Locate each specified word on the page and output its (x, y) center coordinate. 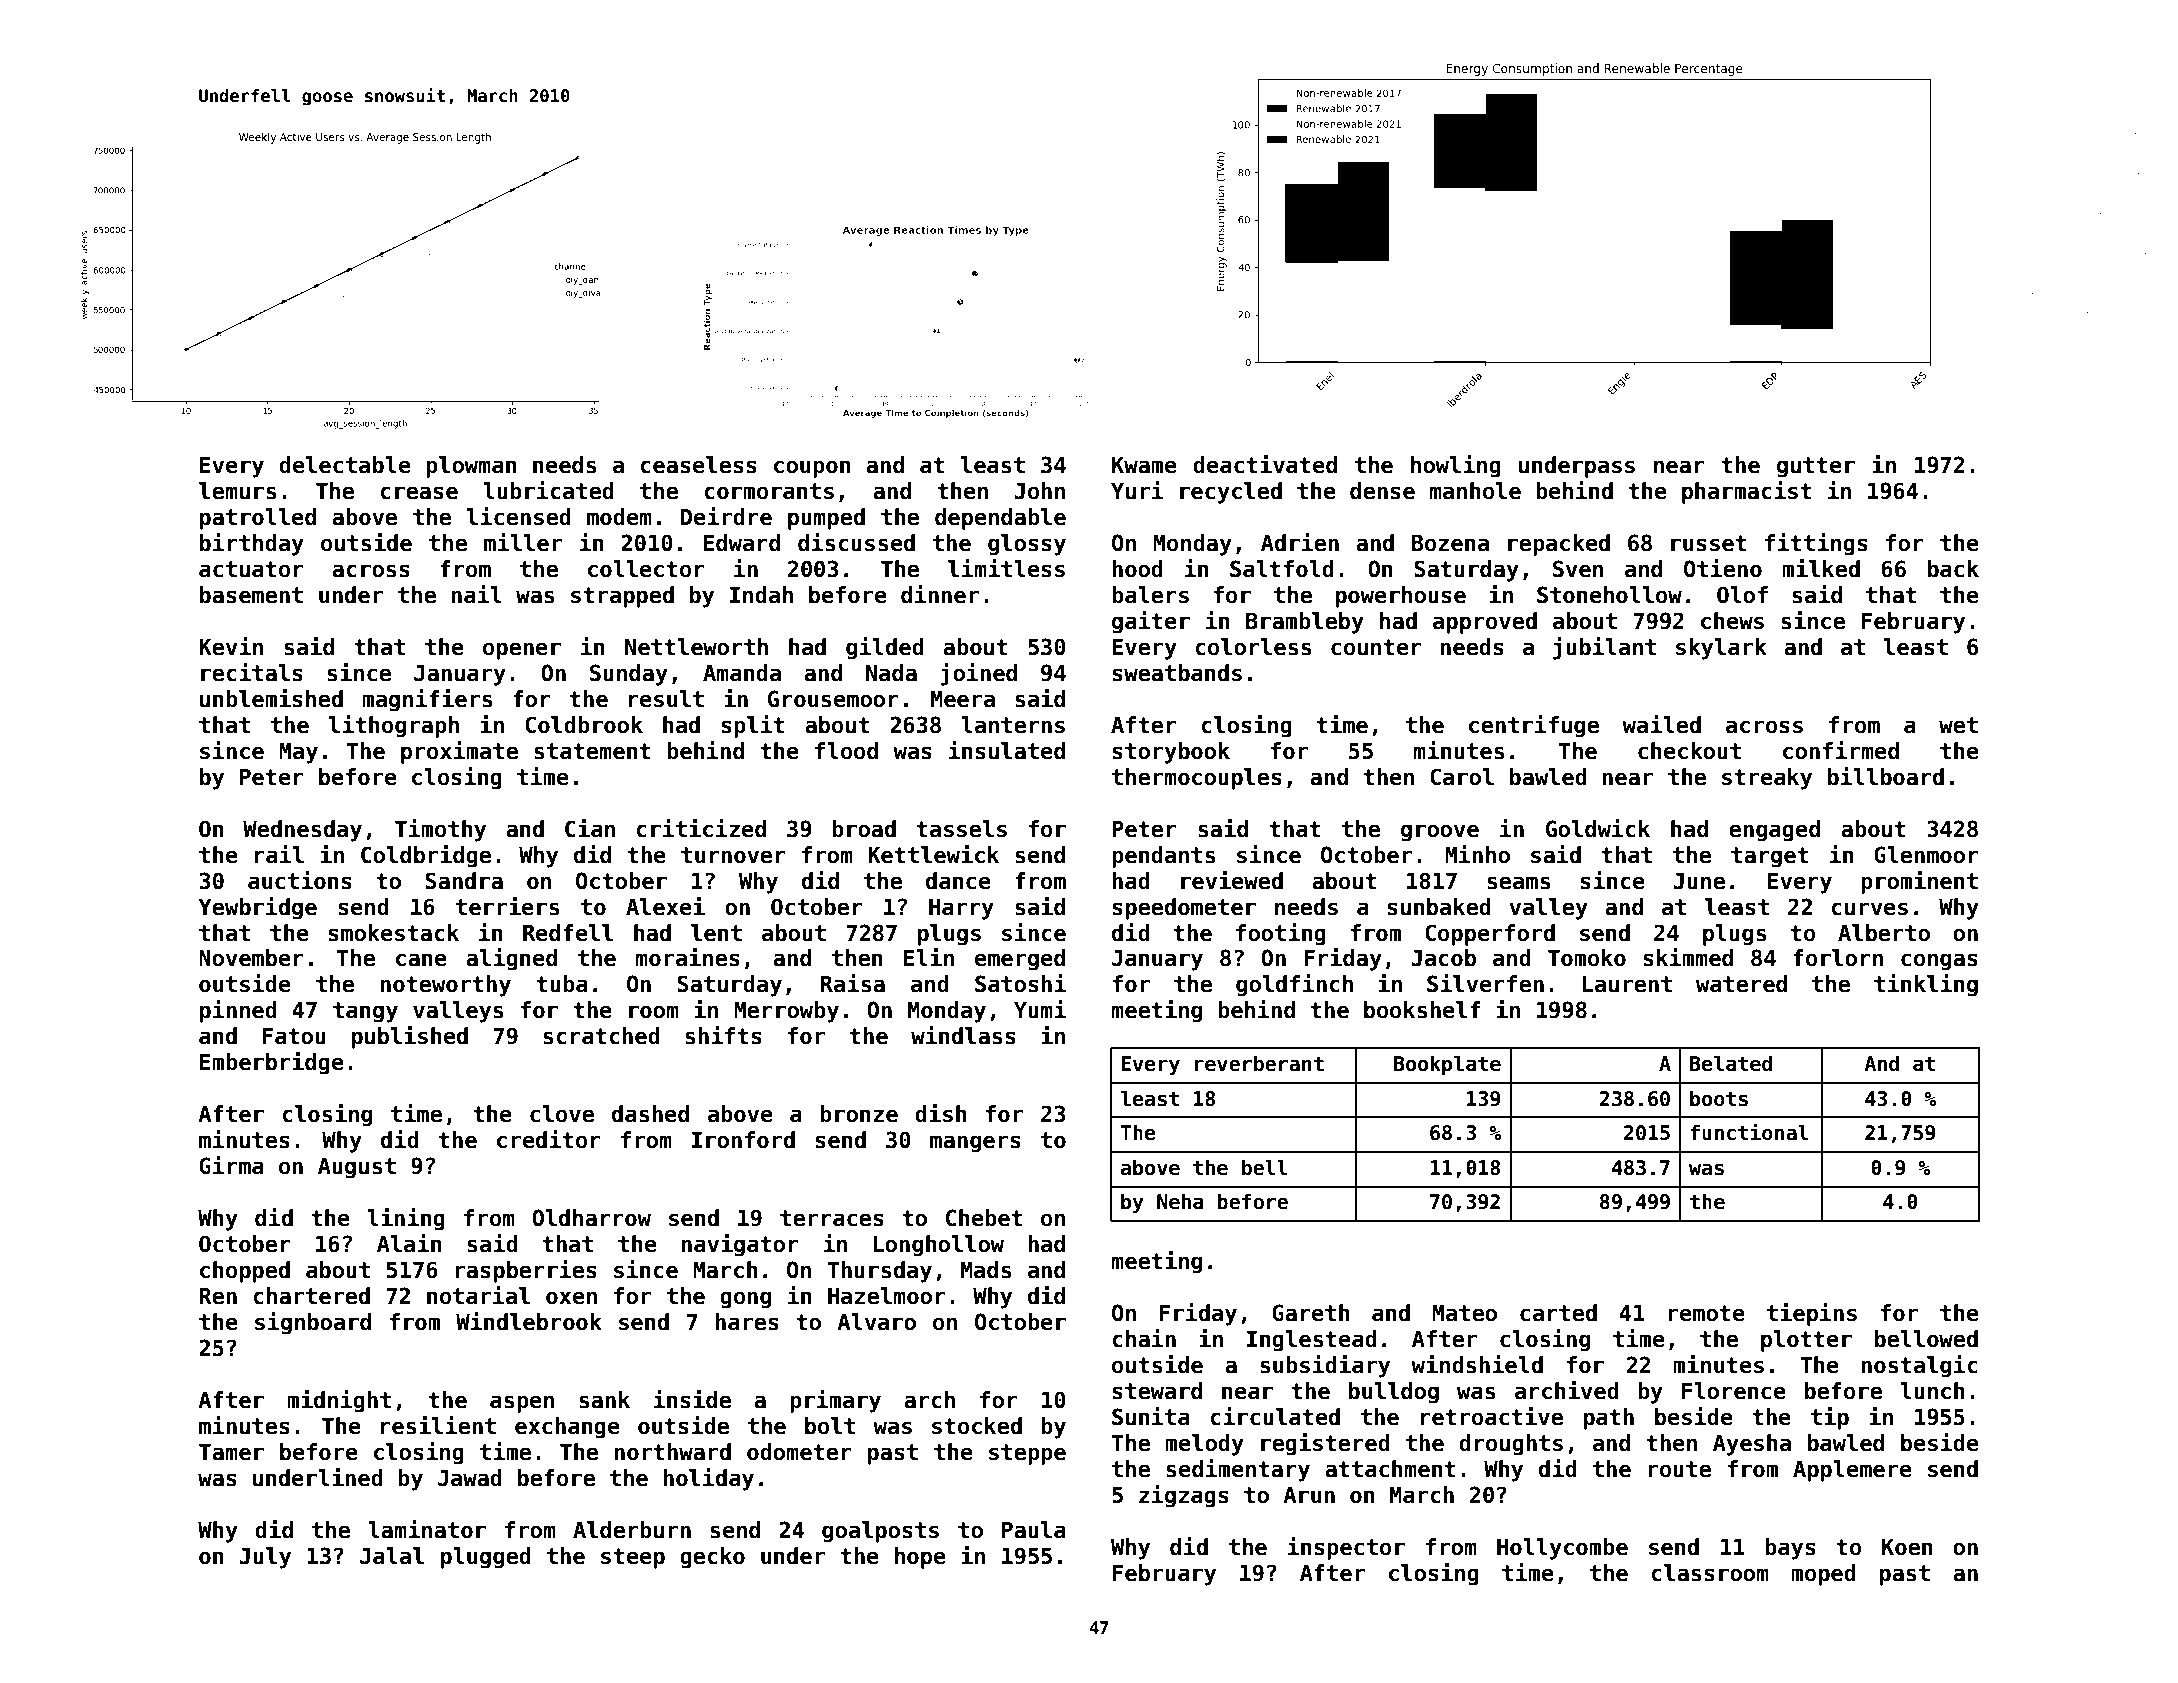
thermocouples (1197, 779)
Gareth (1311, 1313)
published (410, 1037)
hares (747, 1322)
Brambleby (1305, 623)
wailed (1661, 724)
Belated (1731, 1063)
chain (1144, 1338)
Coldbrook (584, 725)
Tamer (231, 1452)
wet (1958, 725)
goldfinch (1294, 985)
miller (523, 542)
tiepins (1812, 1314)
